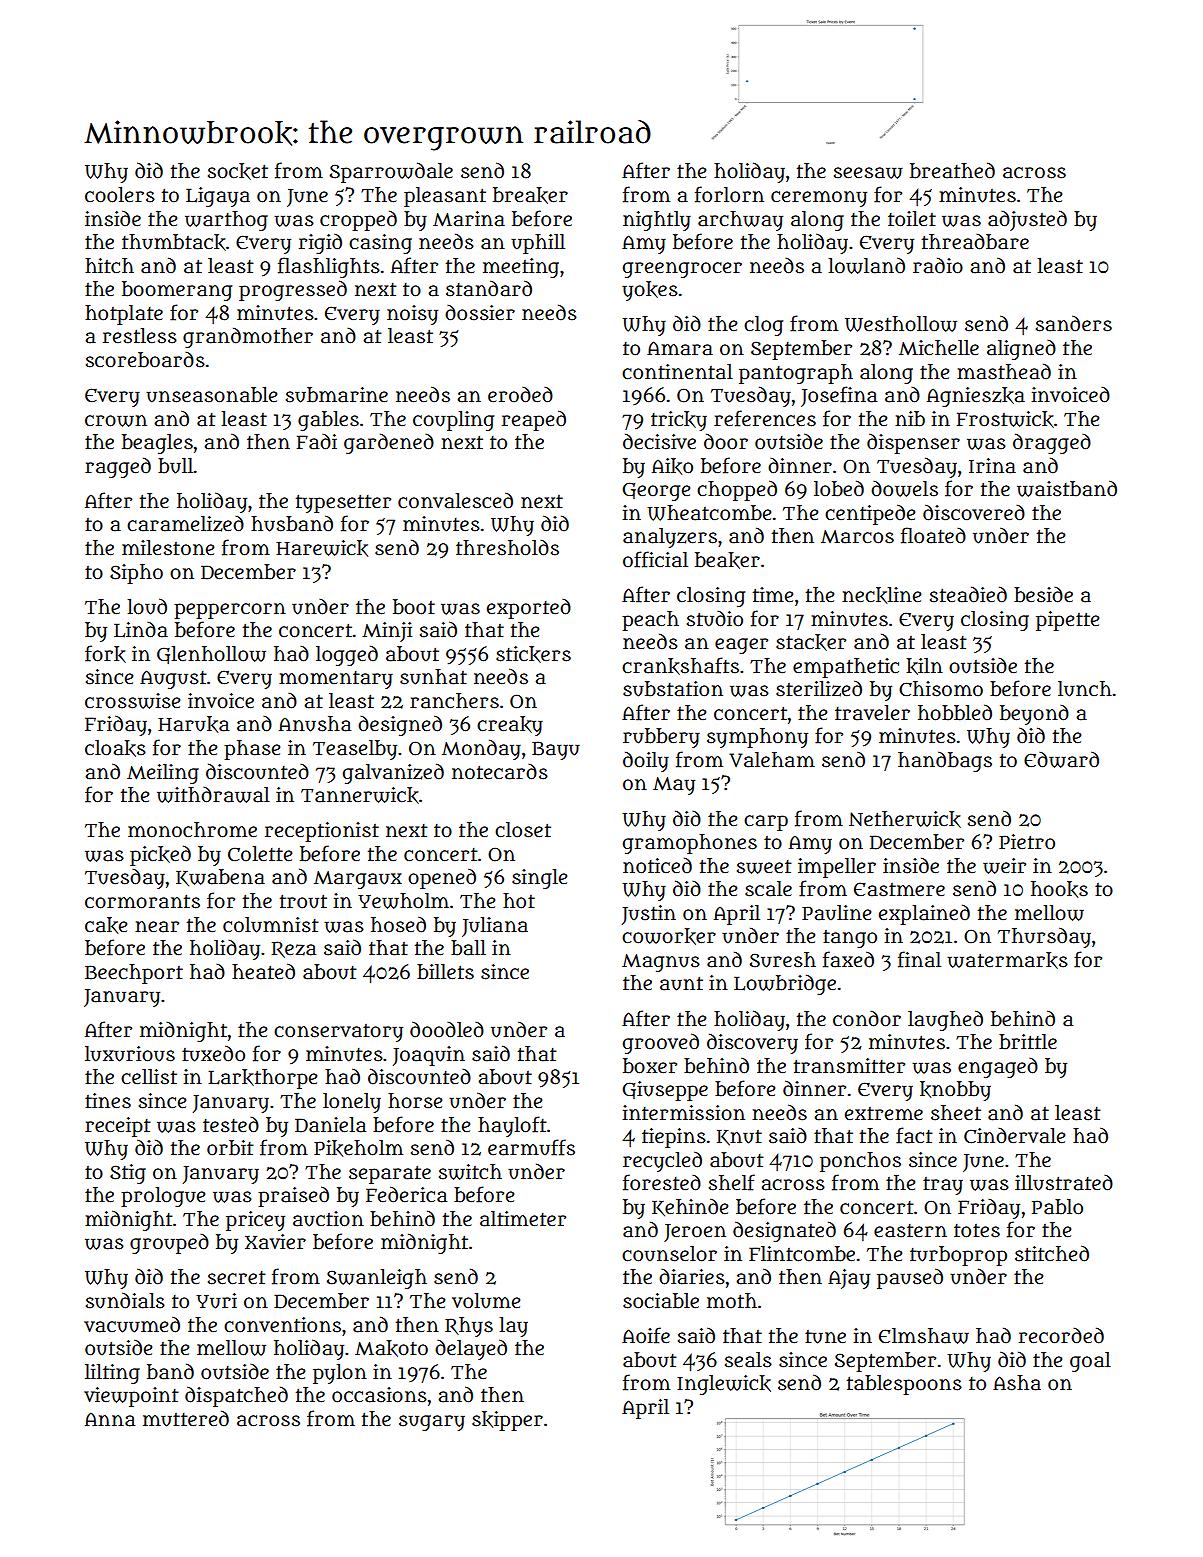  I want to click on recorded, so click(1061, 1335).
